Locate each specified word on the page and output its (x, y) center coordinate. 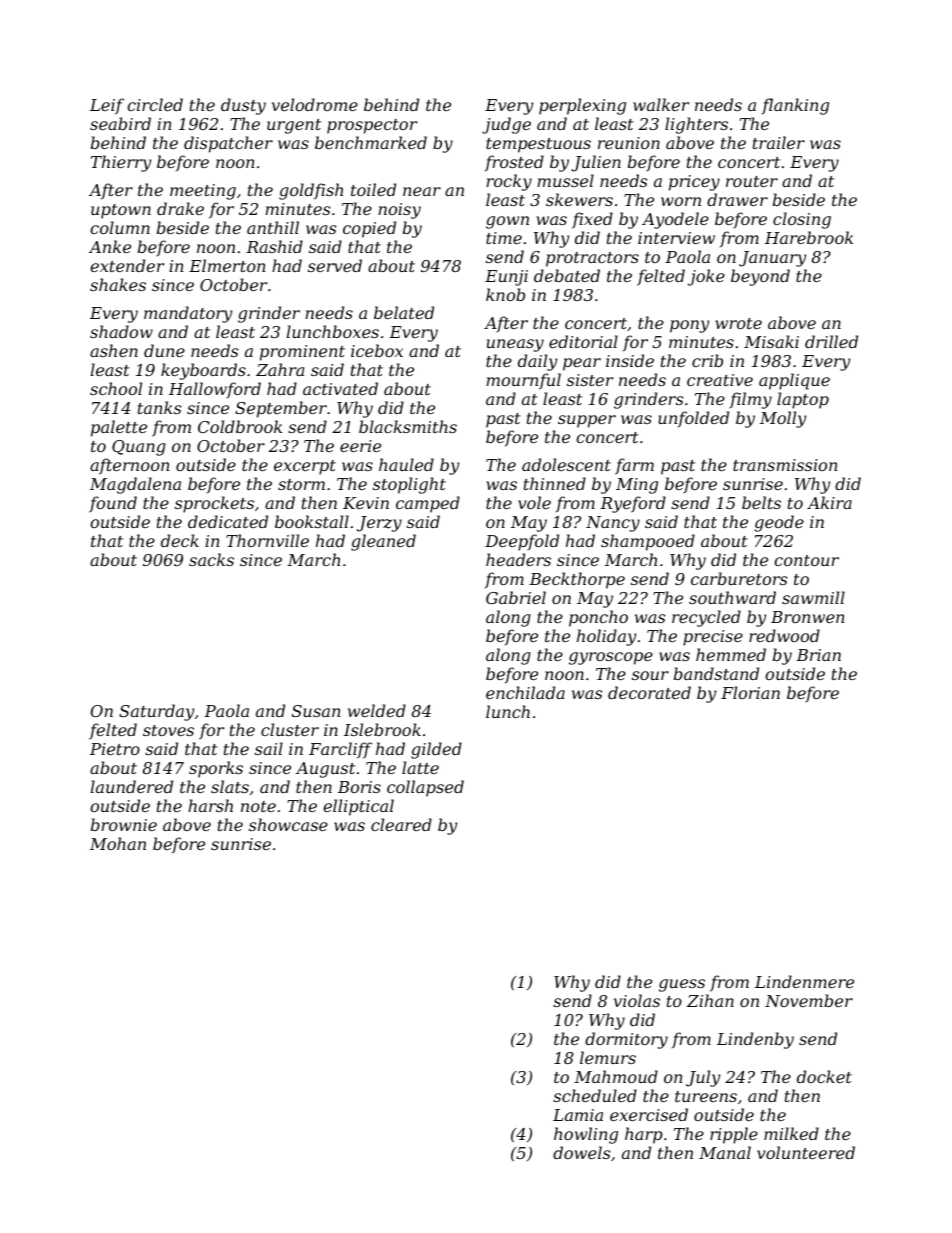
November (809, 1000)
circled (155, 104)
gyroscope (611, 658)
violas (637, 1000)
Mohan (118, 843)
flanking (795, 106)
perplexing (582, 106)
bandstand (716, 673)
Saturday (156, 712)
